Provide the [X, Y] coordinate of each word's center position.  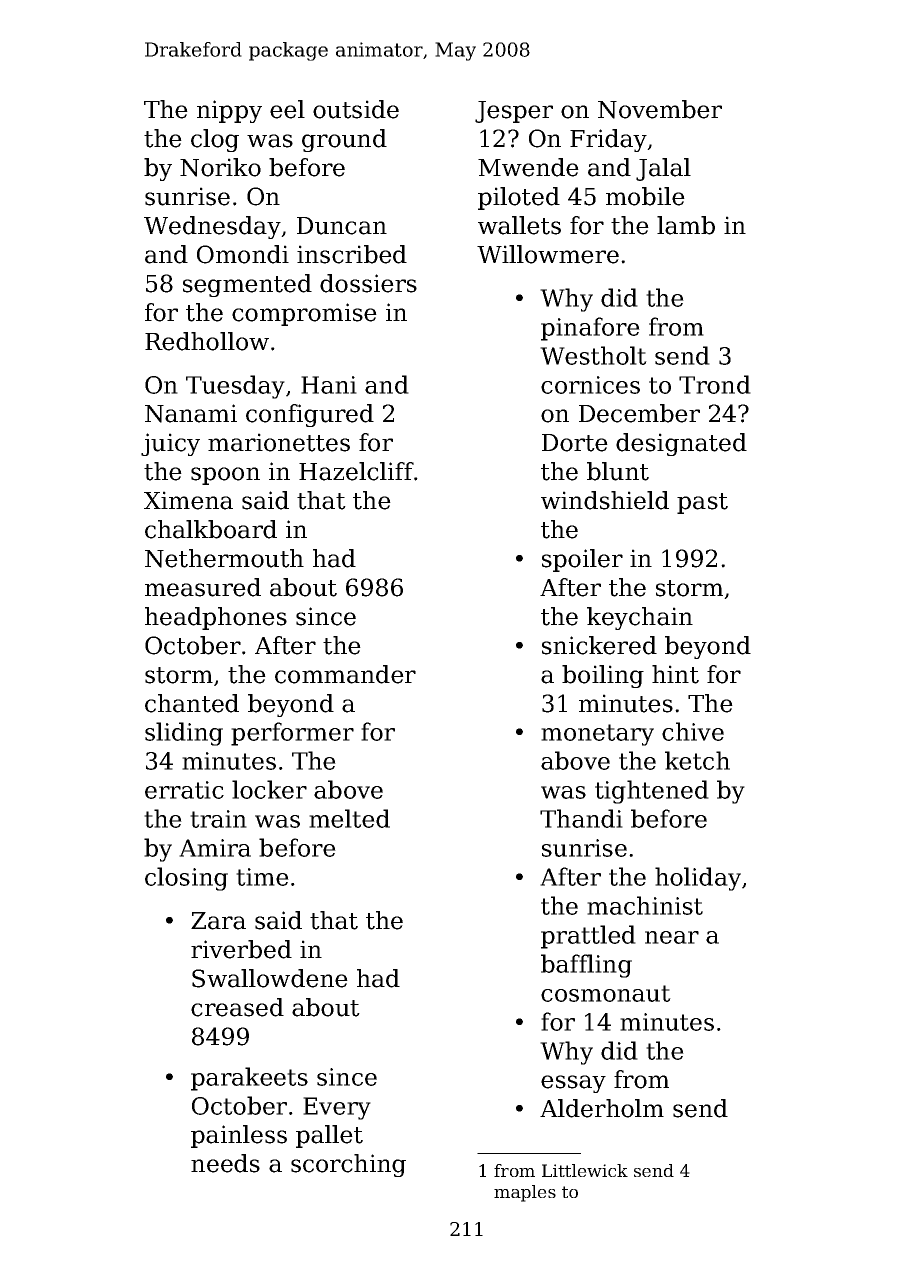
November [660, 109]
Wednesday [212, 227]
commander [345, 674]
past [702, 503]
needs [225, 1163]
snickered [599, 645]
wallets [519, 225]
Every [337, 1108]
